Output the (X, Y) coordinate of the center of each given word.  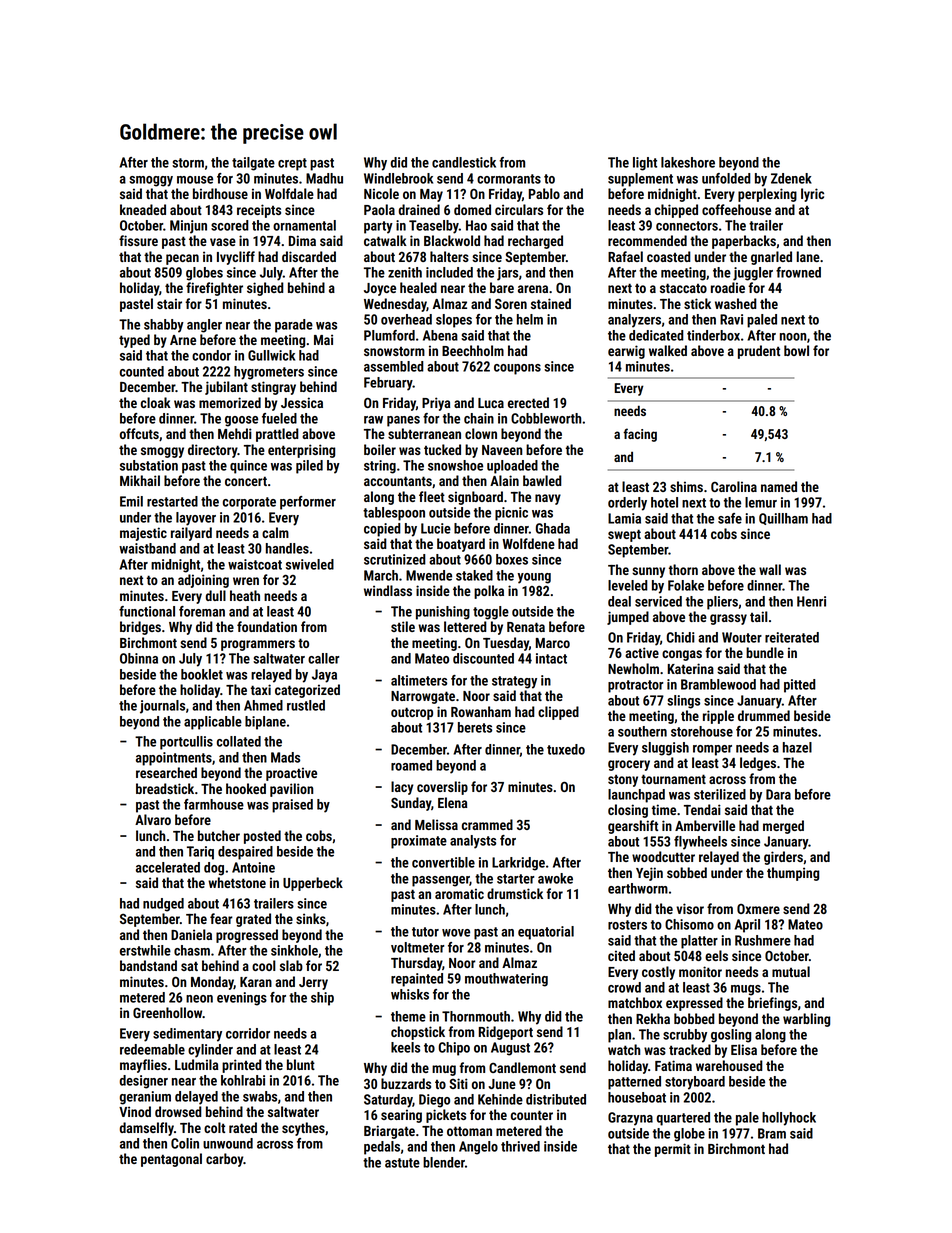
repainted (417, 980)
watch (624, 1049)
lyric (812, 195)
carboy (225, 1160)
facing (640, 435)
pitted (800, 686)
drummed (764, 715)
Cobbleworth (546, 418)
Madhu (324, 178)
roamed (411, 765)
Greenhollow (168, 1012)
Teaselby (434, 227)
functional (147, 611)
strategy (514, 682)
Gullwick (271, 355)
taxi (261, 689)
